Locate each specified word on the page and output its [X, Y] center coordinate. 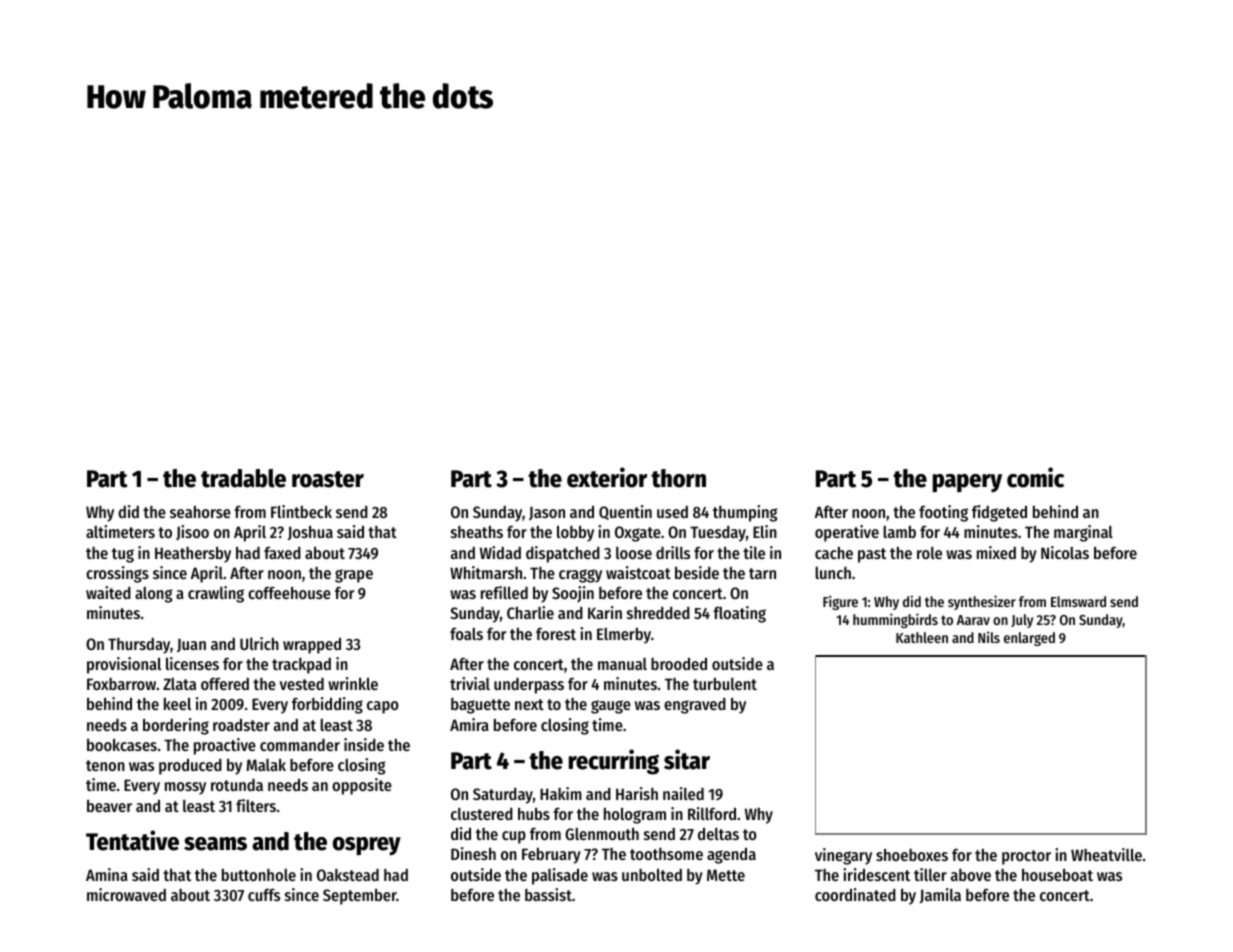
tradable [243, 478]
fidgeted [999, 513]
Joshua [310, 533]
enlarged [1029, 639]
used [672, 512]
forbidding [327, 705]
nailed [683, 793]
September [360, 897]
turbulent [725, 684]
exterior [607, 477]
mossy [185, 788]
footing [943, 513]
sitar [687, 759]
